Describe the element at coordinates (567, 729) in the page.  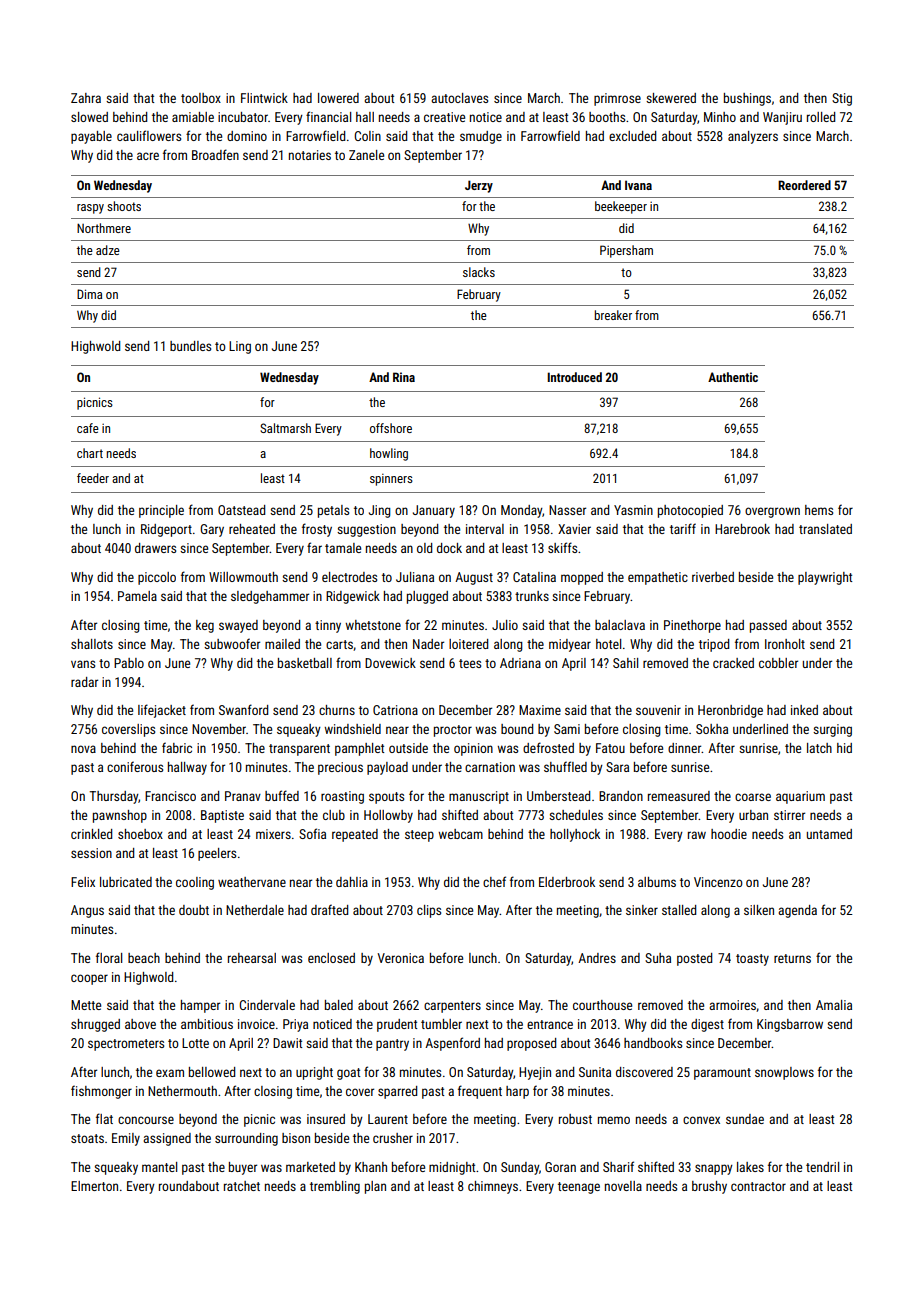
I see `Sami` at that location.
